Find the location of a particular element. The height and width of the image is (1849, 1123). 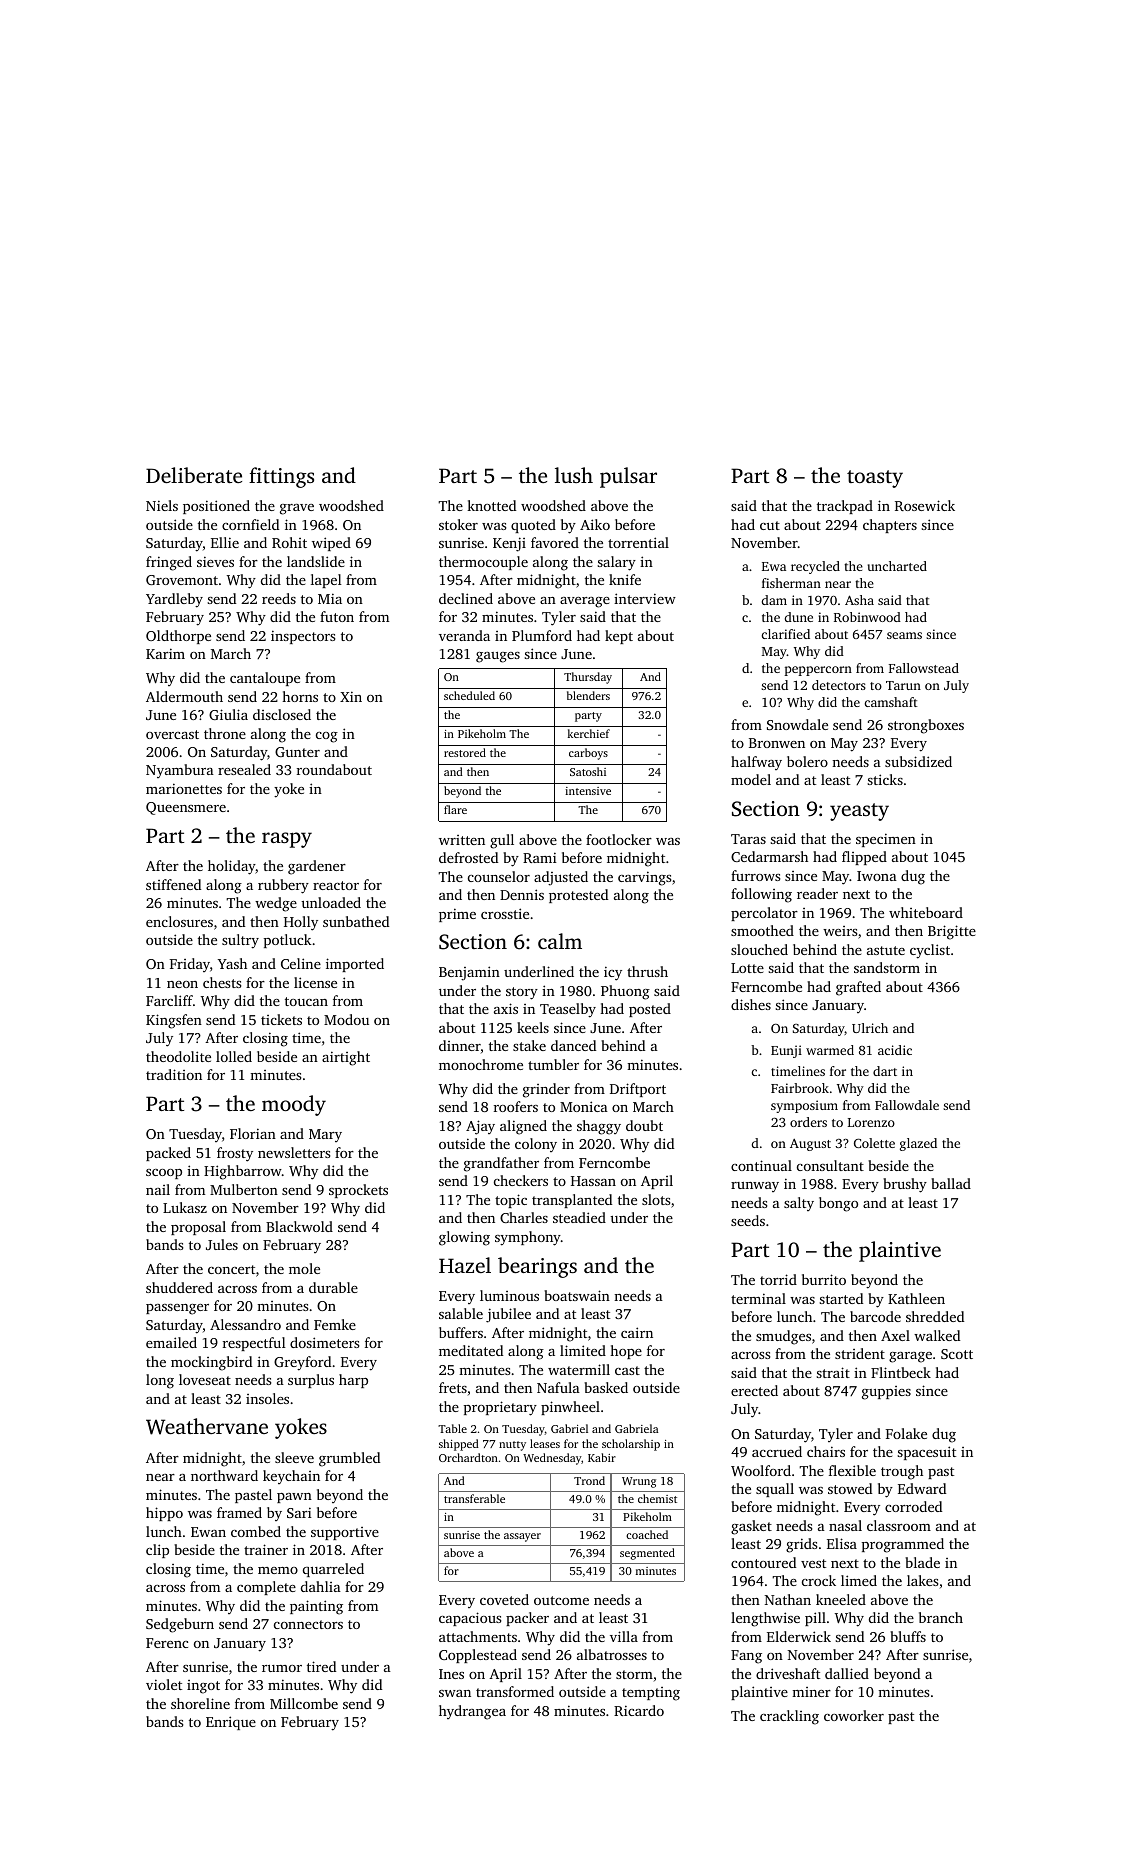

scholarship is located at coordinates (631, 1445).
